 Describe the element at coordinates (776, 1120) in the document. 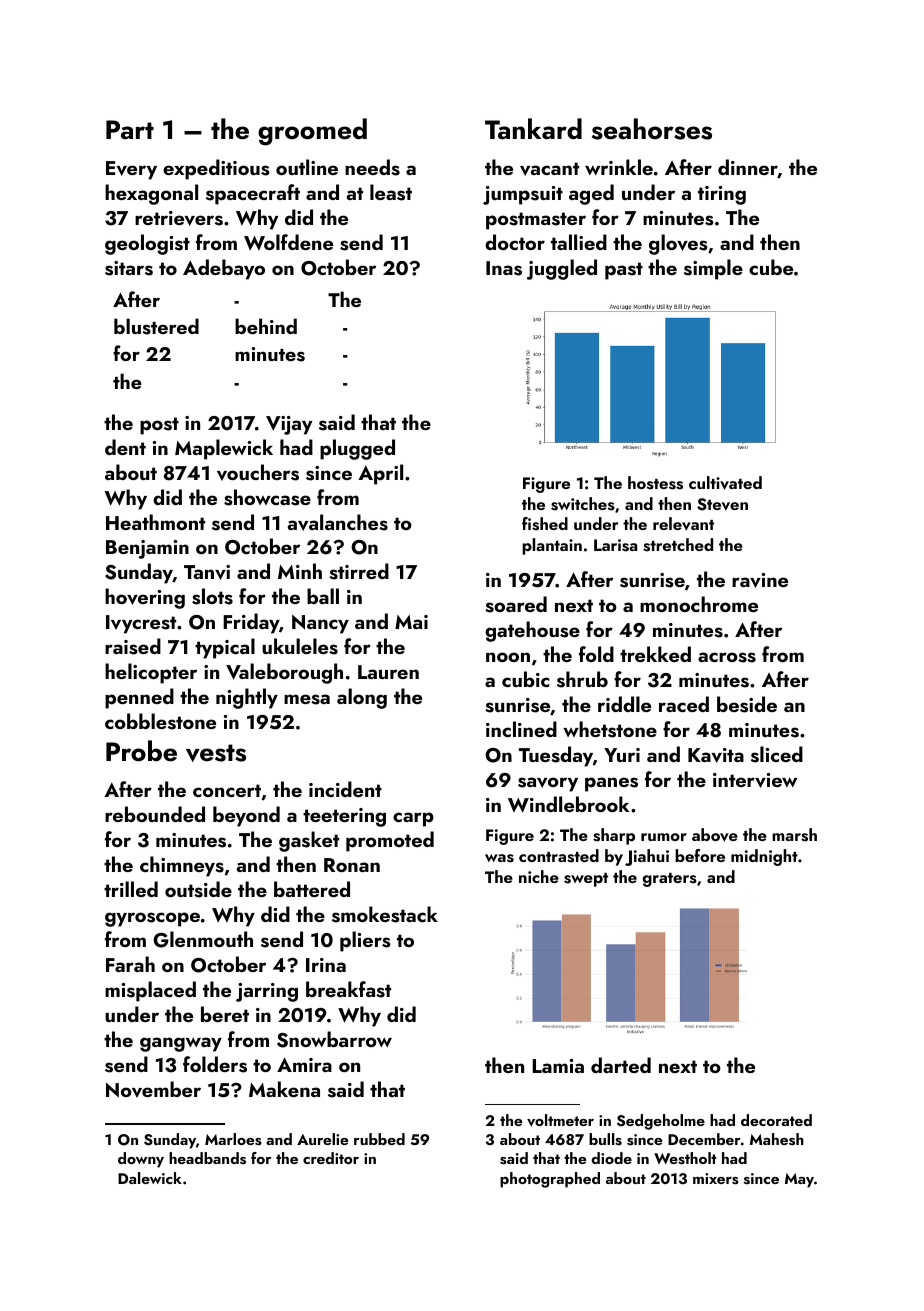

I see `decorated` at that location.
